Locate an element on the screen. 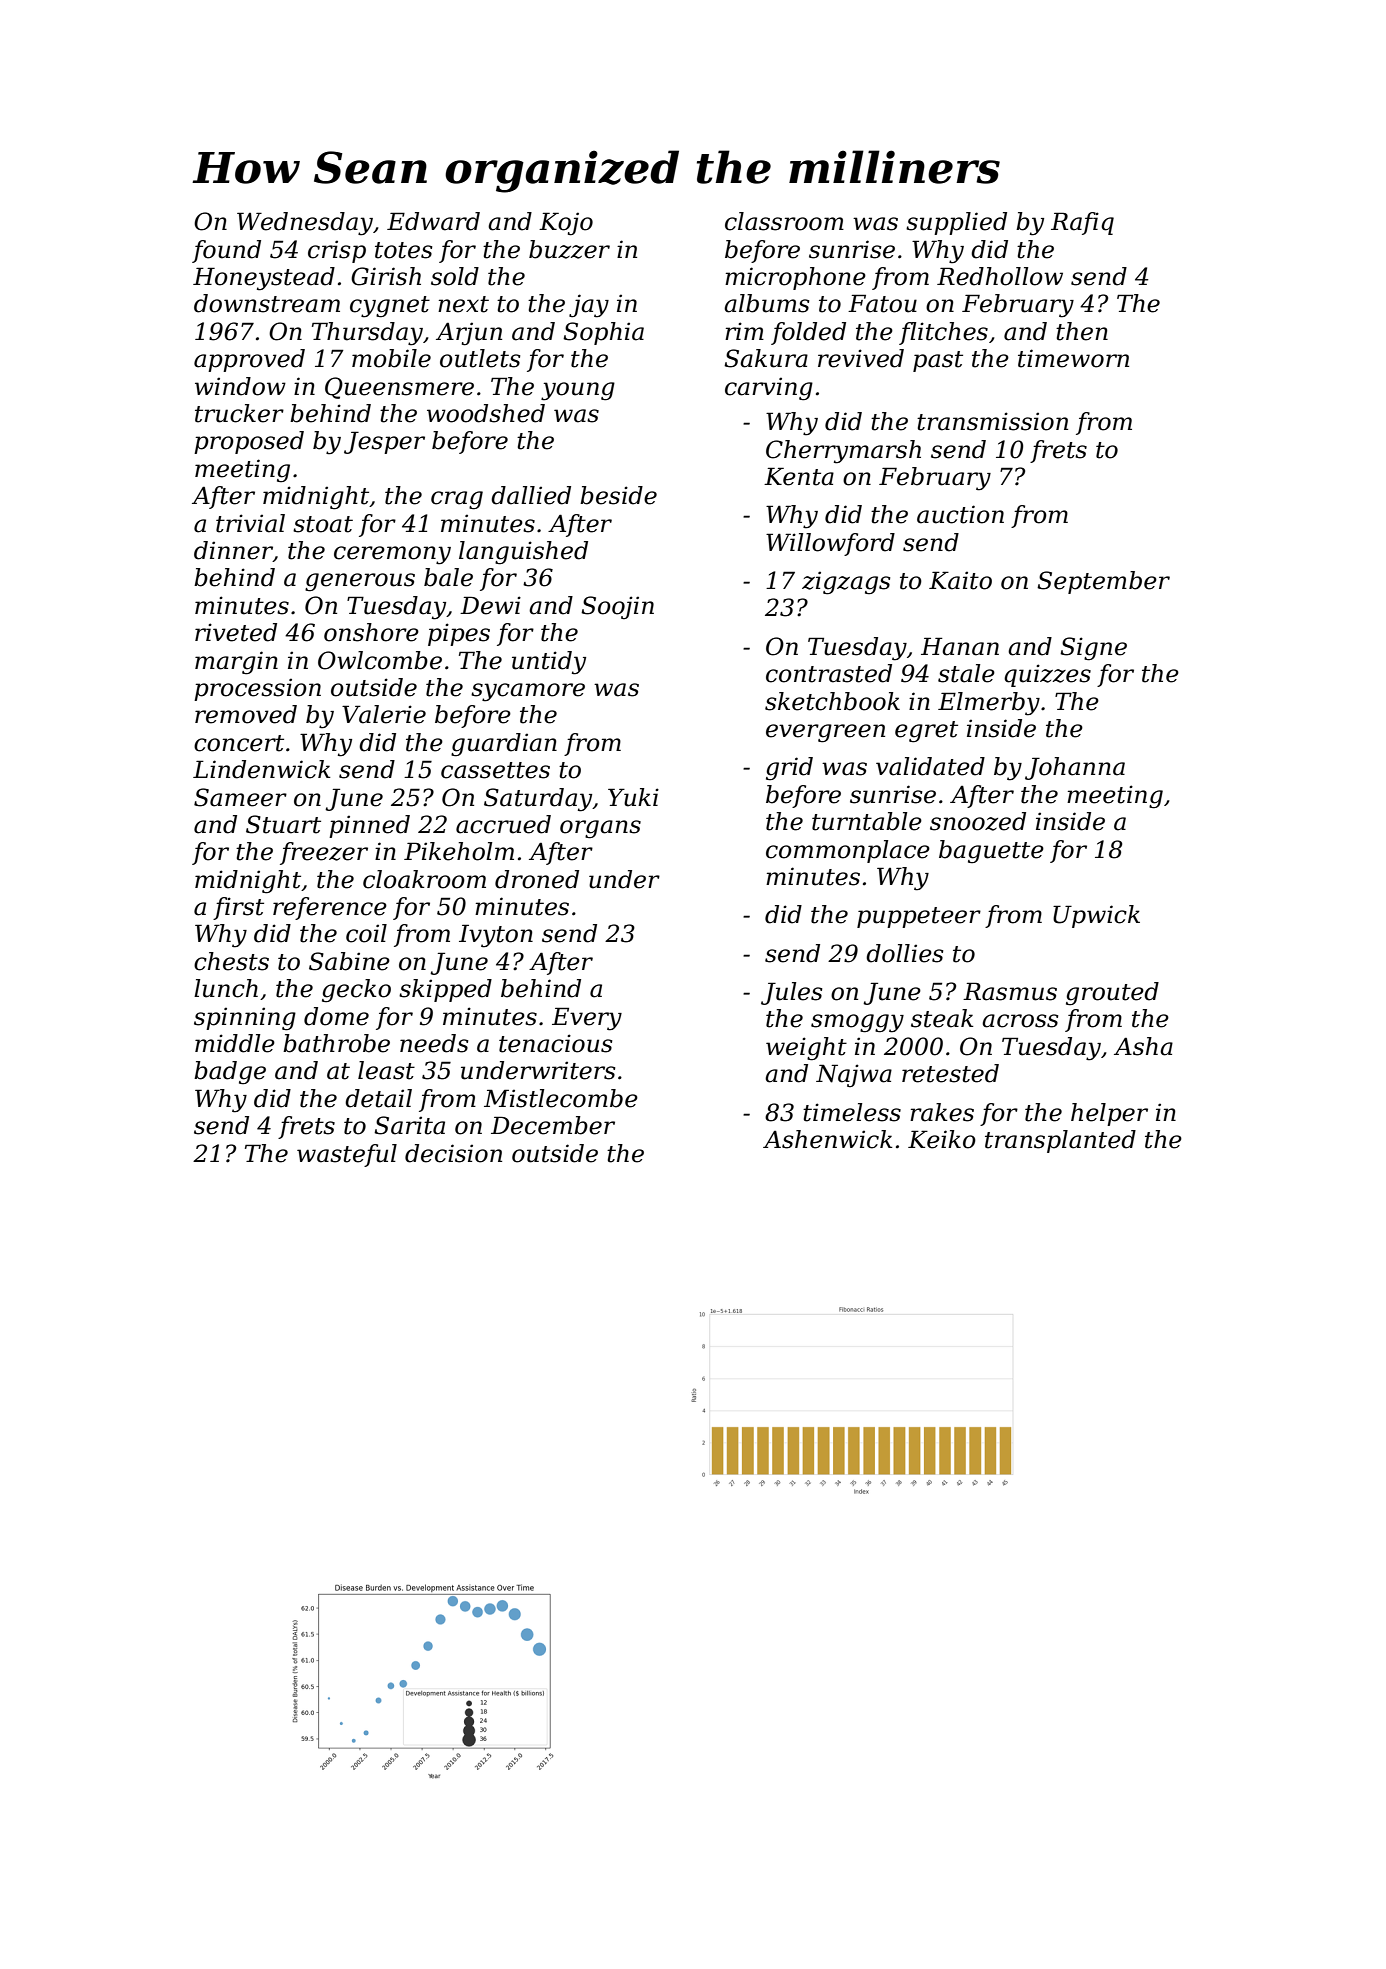 This screenshot has height=1969, width=1386. Rafiq is located at coordinates (1082, 223).
